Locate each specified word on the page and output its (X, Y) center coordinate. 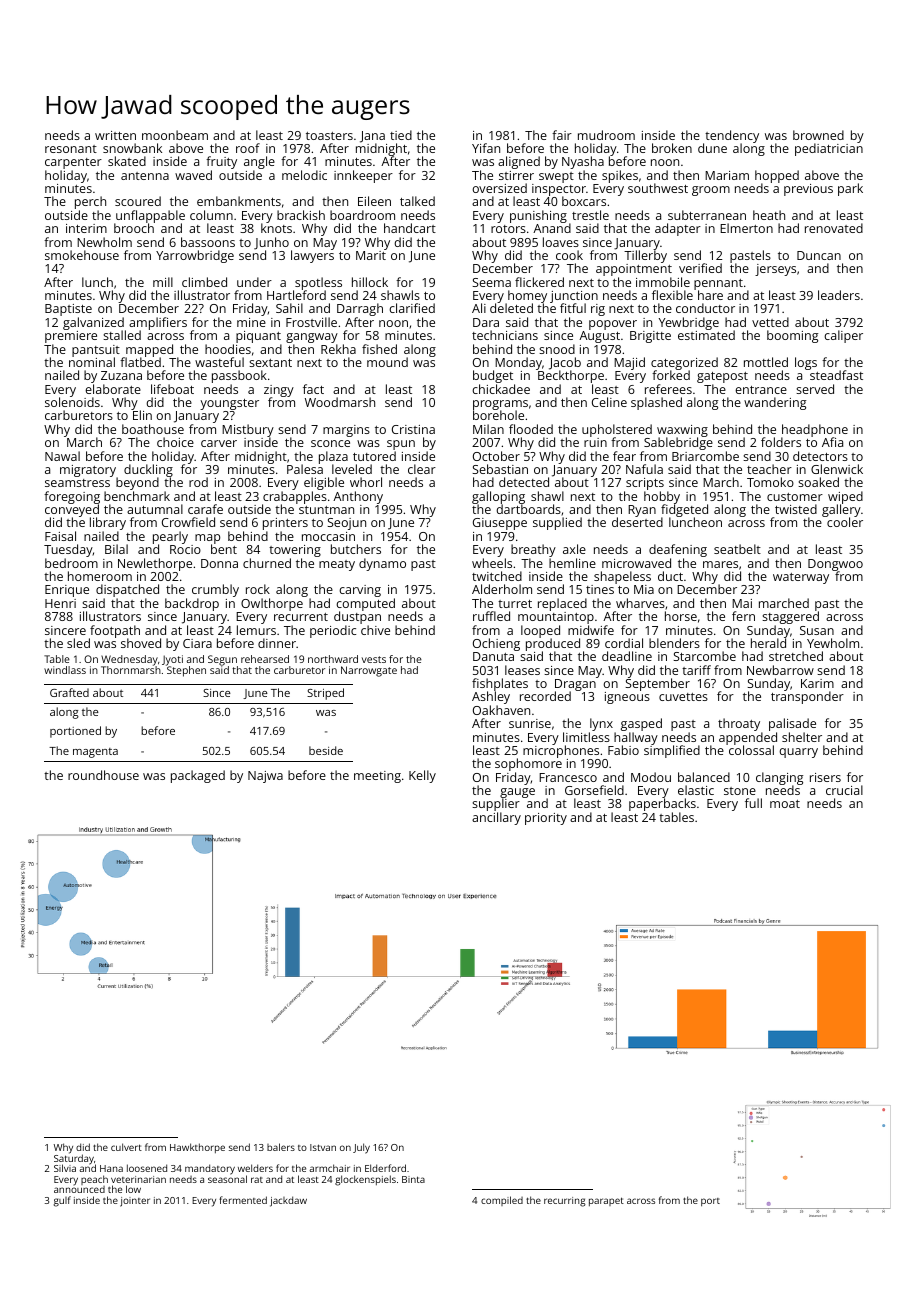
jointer (135, 1202)
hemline (572, 563)
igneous (627, 698)
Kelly (422, 776)
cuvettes (683, 697)
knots (276, 228)
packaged (198, 776)
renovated (834, 228)
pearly (170, 538)
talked (417, 201)
